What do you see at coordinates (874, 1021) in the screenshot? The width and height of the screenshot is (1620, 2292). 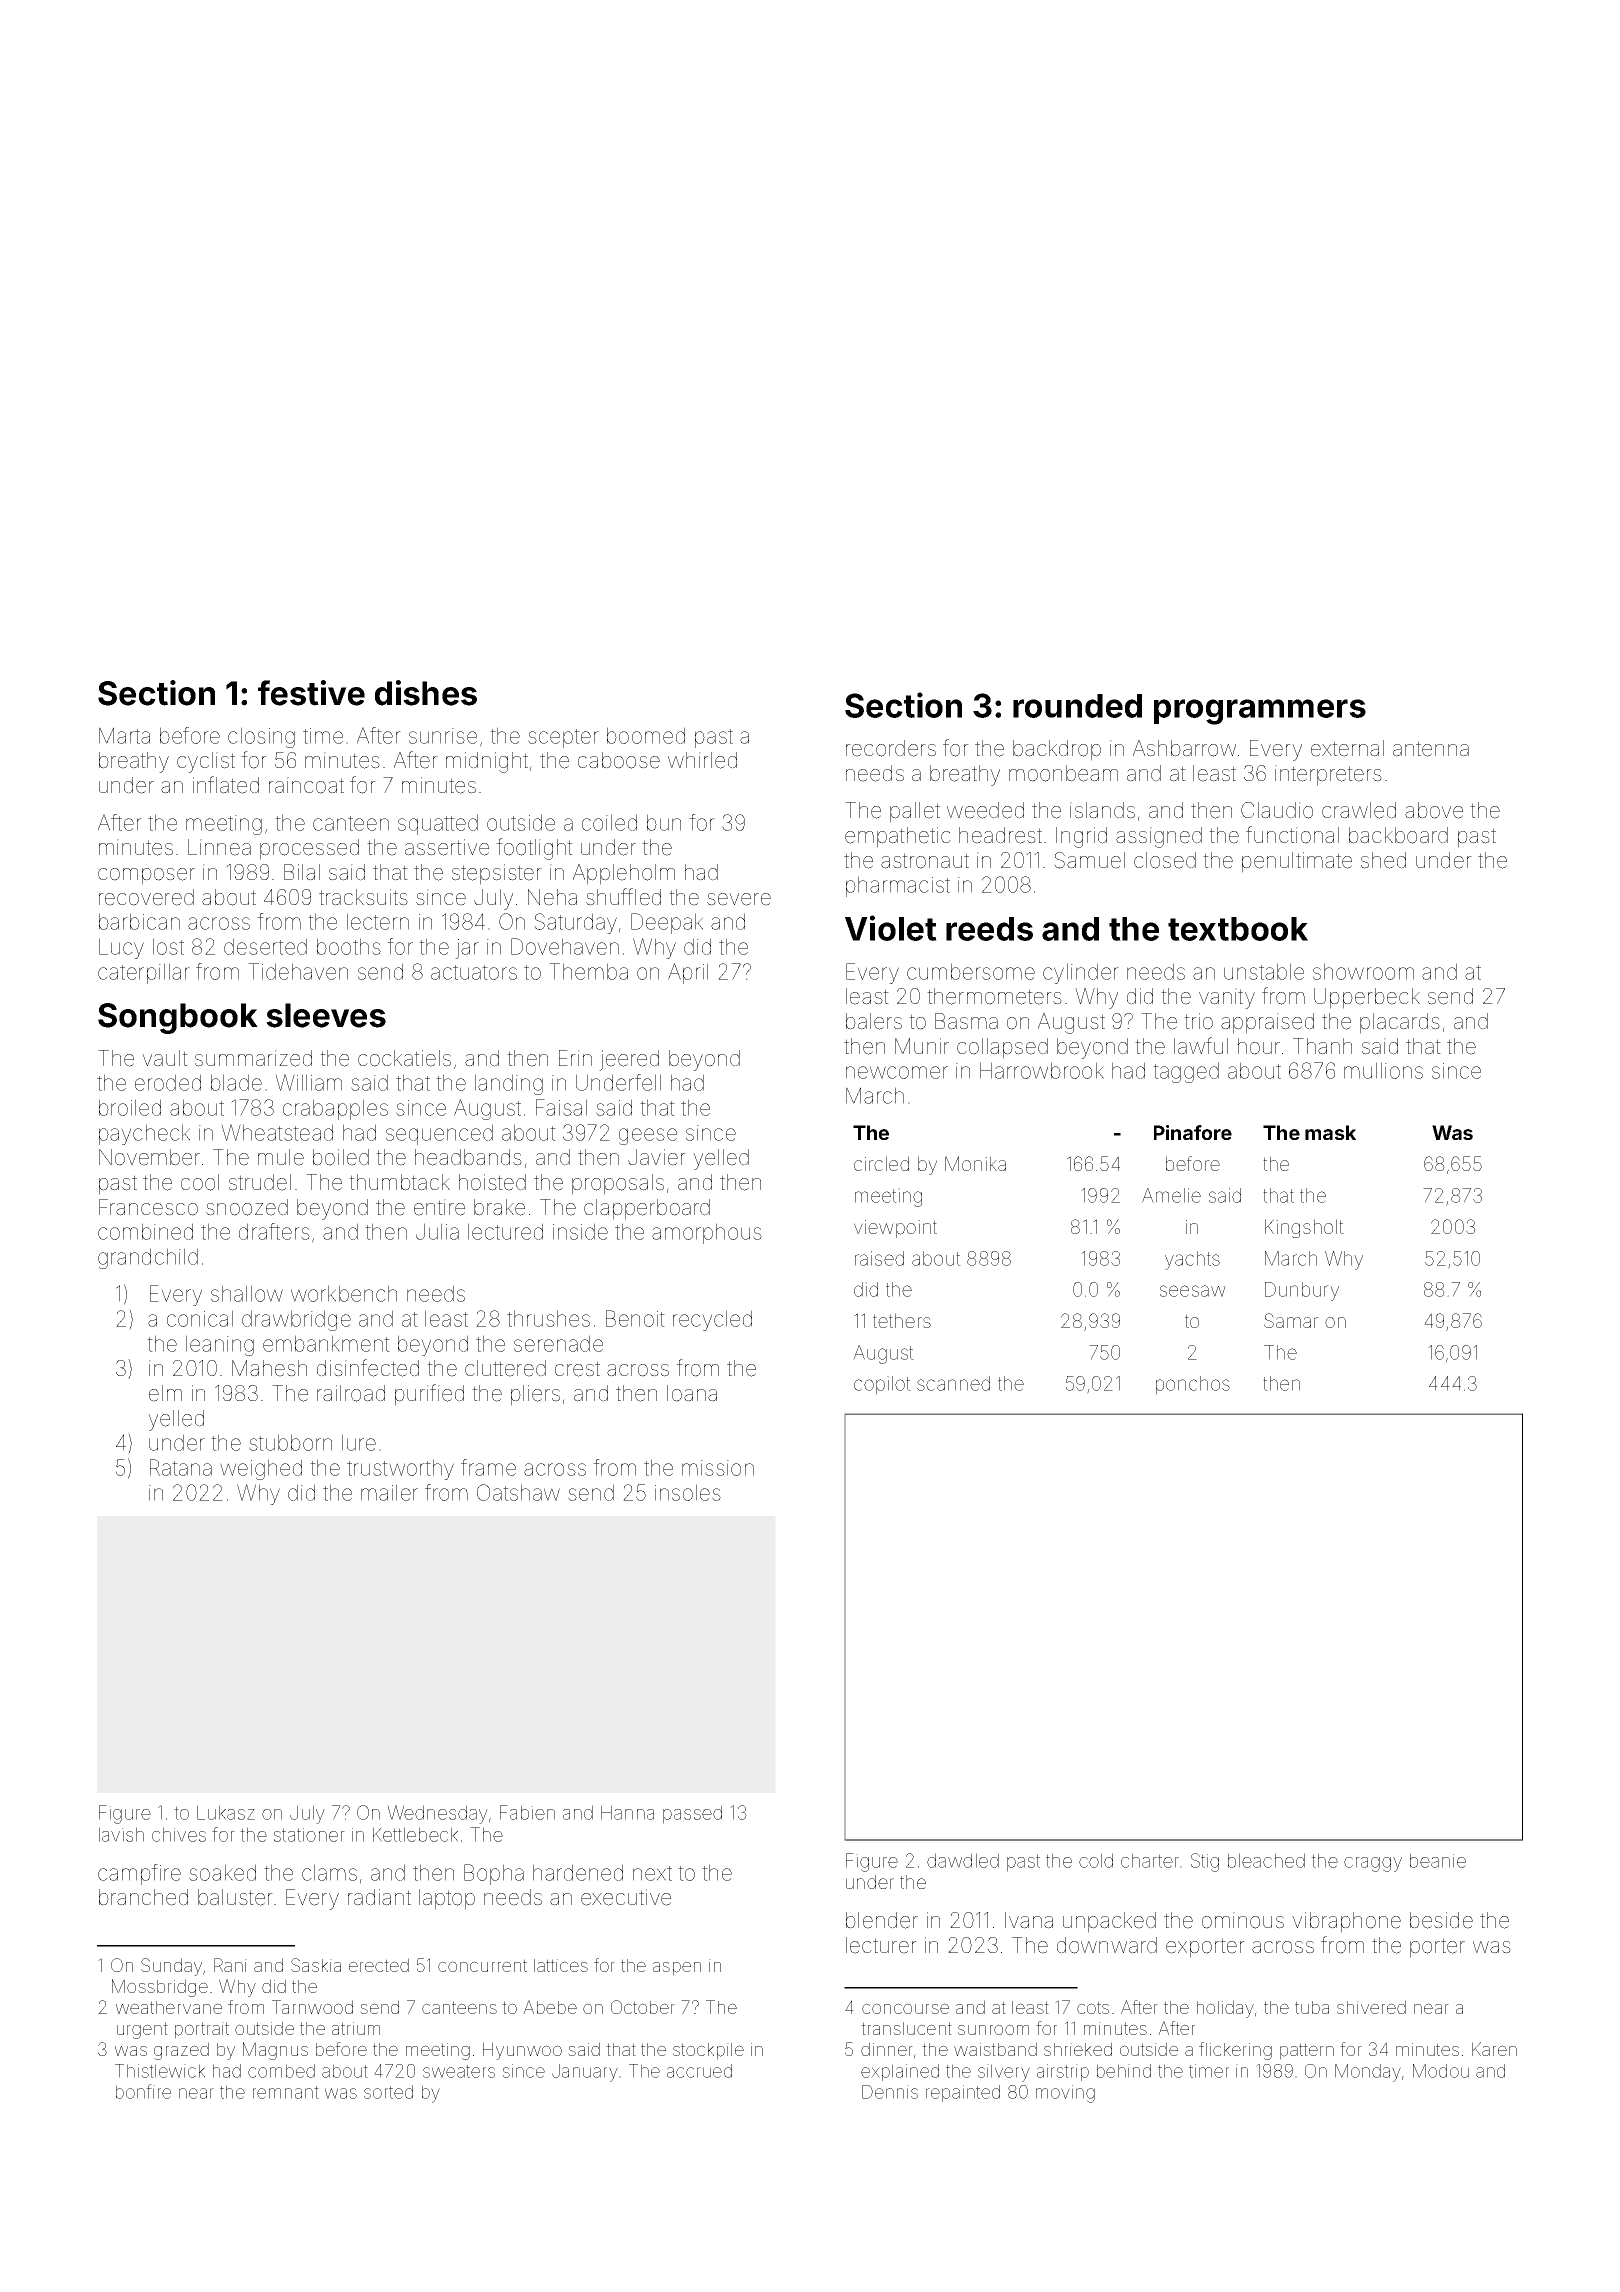 I see `balers` at bounding box center [874, 1021].
